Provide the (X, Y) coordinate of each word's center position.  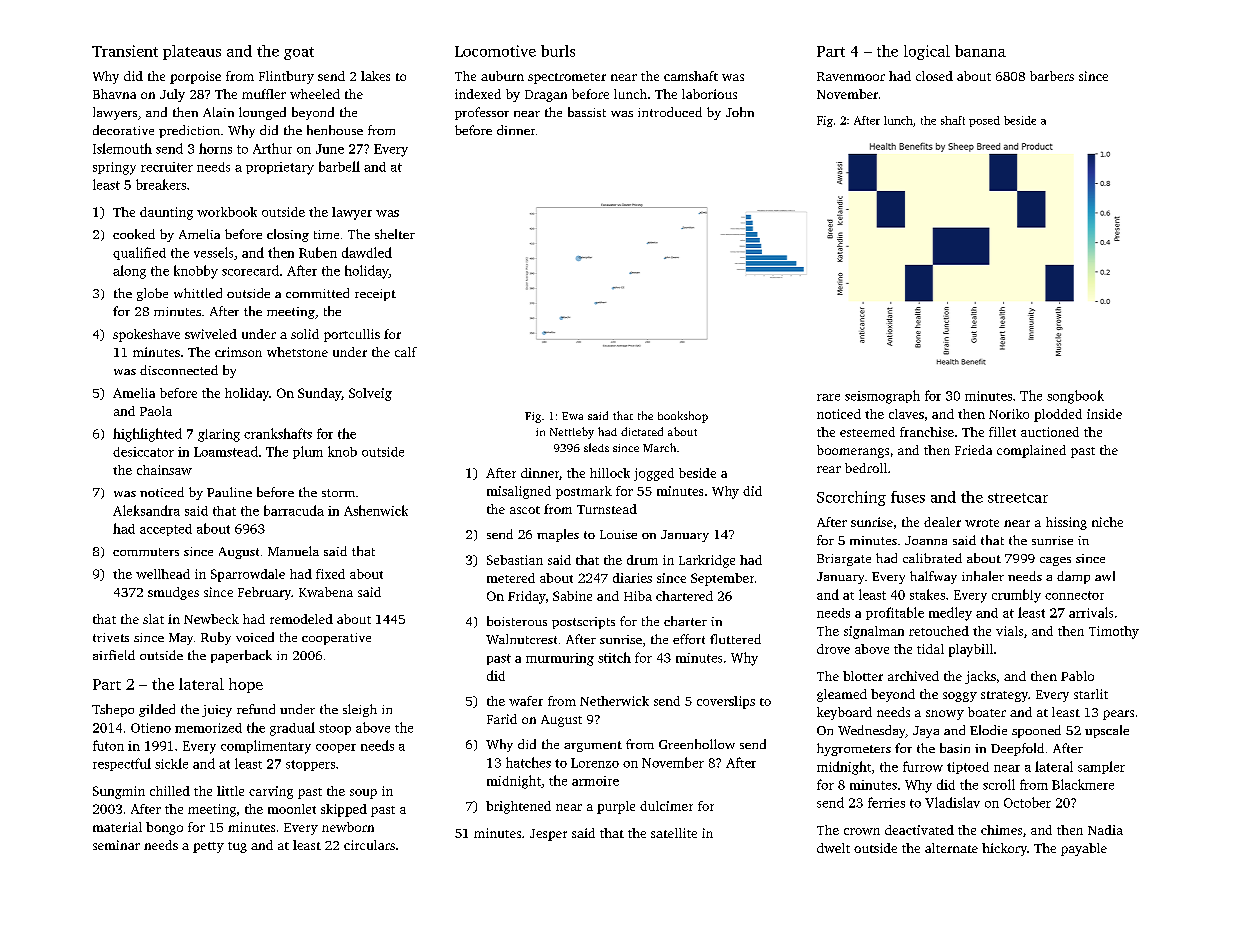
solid (305, 334)
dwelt (833, 848)
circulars (369, 845)
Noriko (1009, 414)
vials (1009, 631)
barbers (1052, 76)
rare (828, 397)
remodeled (301, 619)
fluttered (735, 639)
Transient (125, 51)
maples (558, 535)
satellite (674, 833)
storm (338, 493)
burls (558, 51)
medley (950, 614)
